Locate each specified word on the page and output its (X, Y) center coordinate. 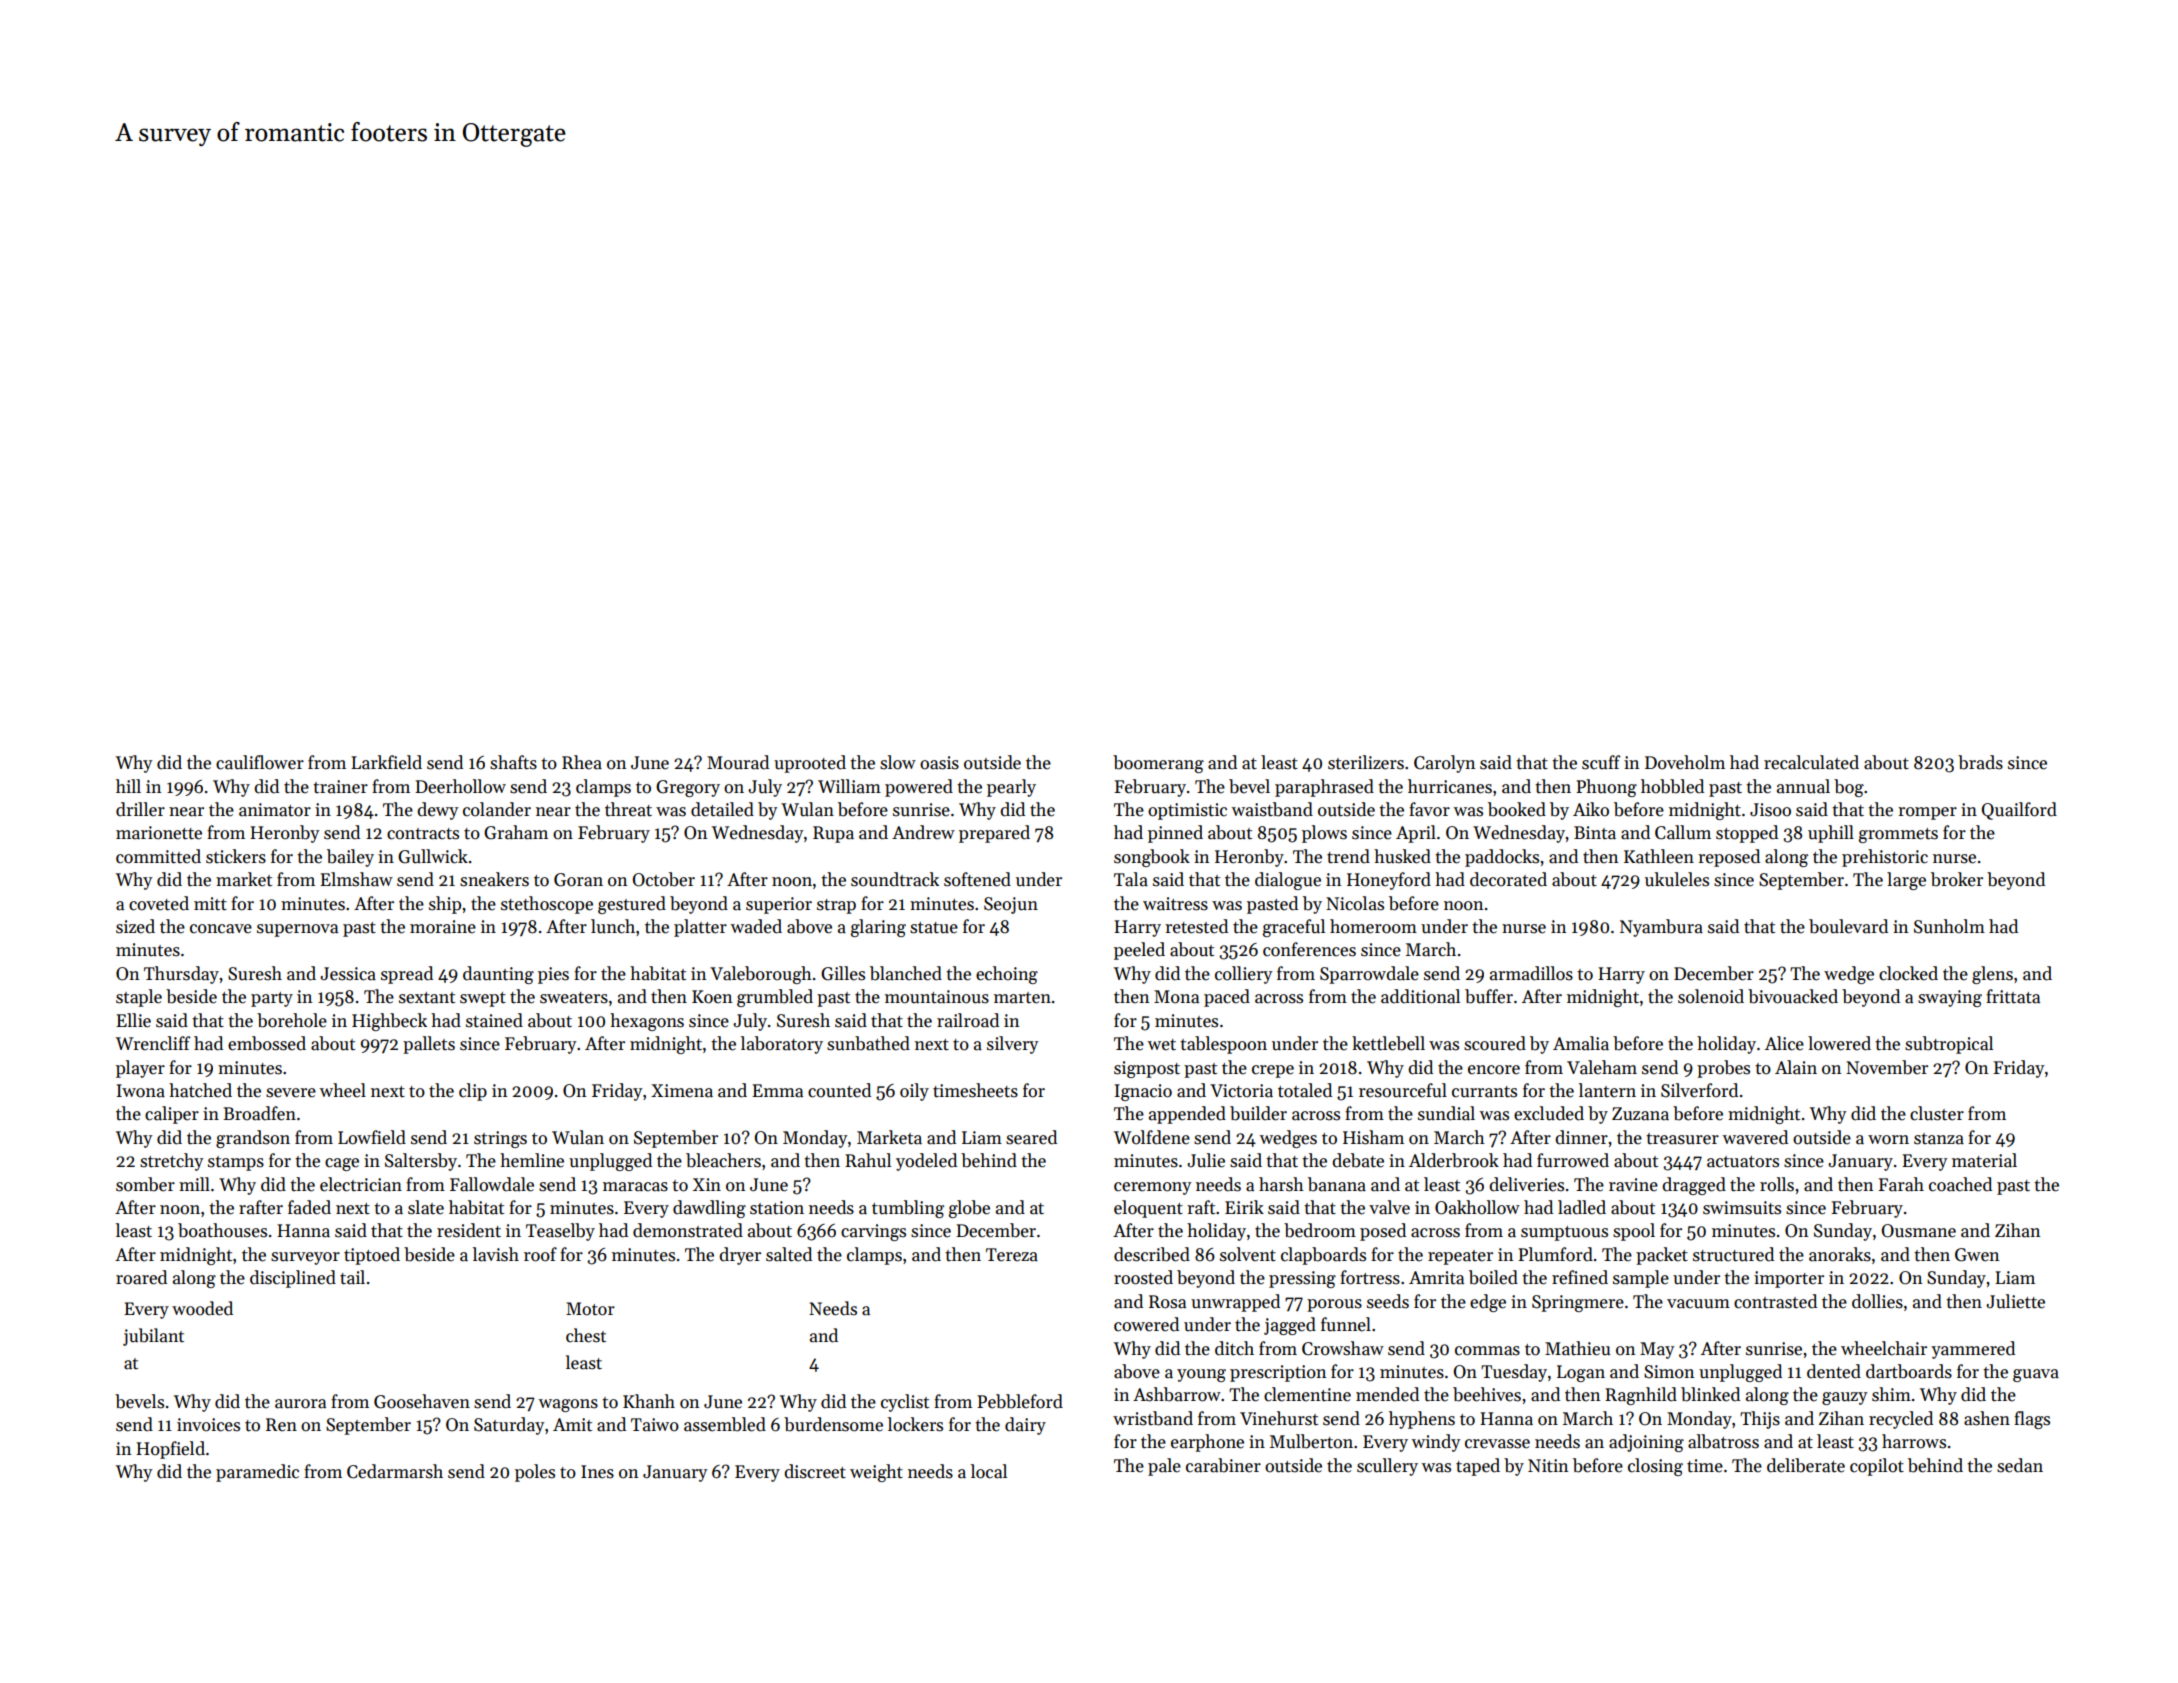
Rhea (582, 762)
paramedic (257, 1473)
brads (1980, 762)
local (989, 1471)
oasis (939, 763)
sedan (2020, 1465)
